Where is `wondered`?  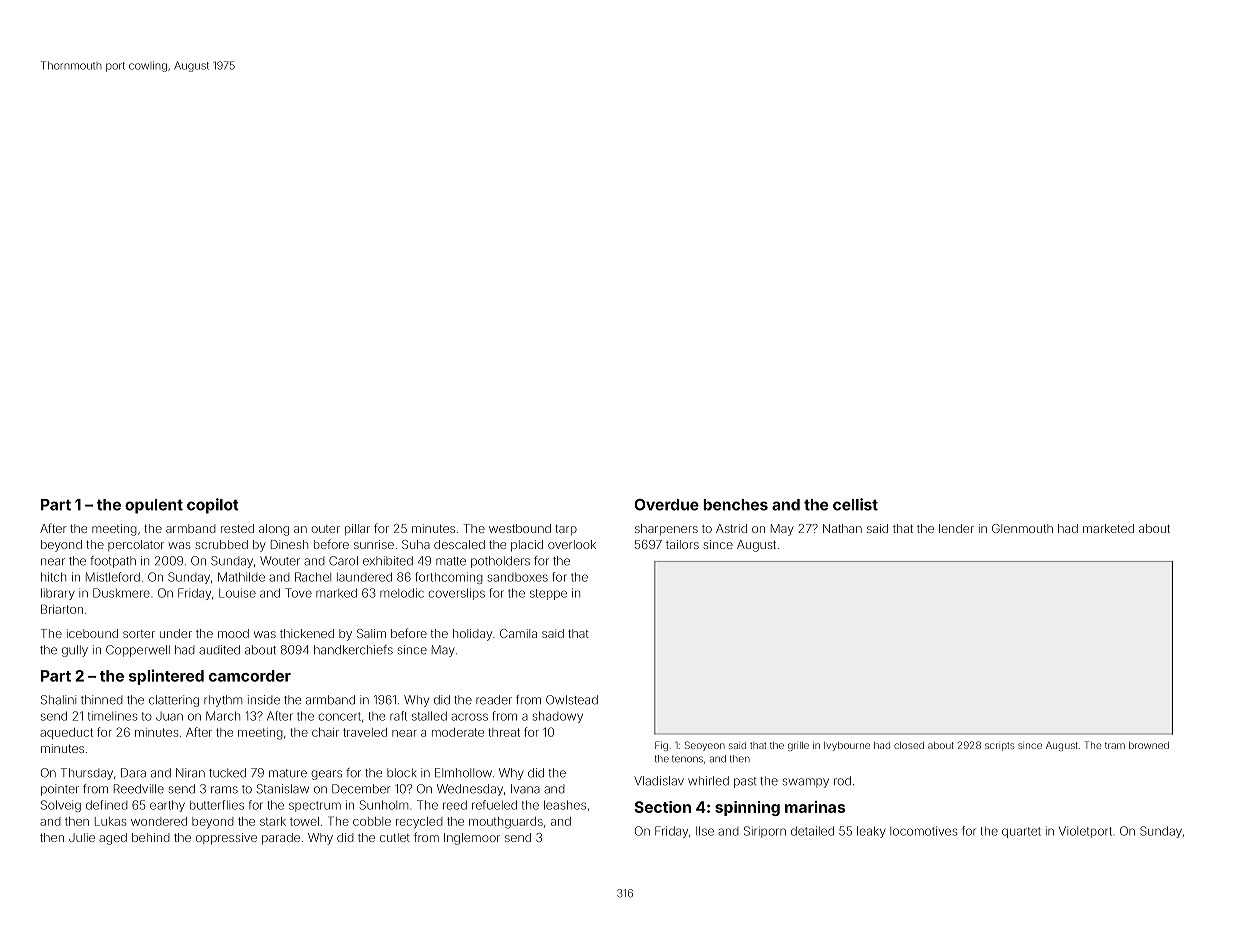
wondered is located at coordinates (159, 821).
